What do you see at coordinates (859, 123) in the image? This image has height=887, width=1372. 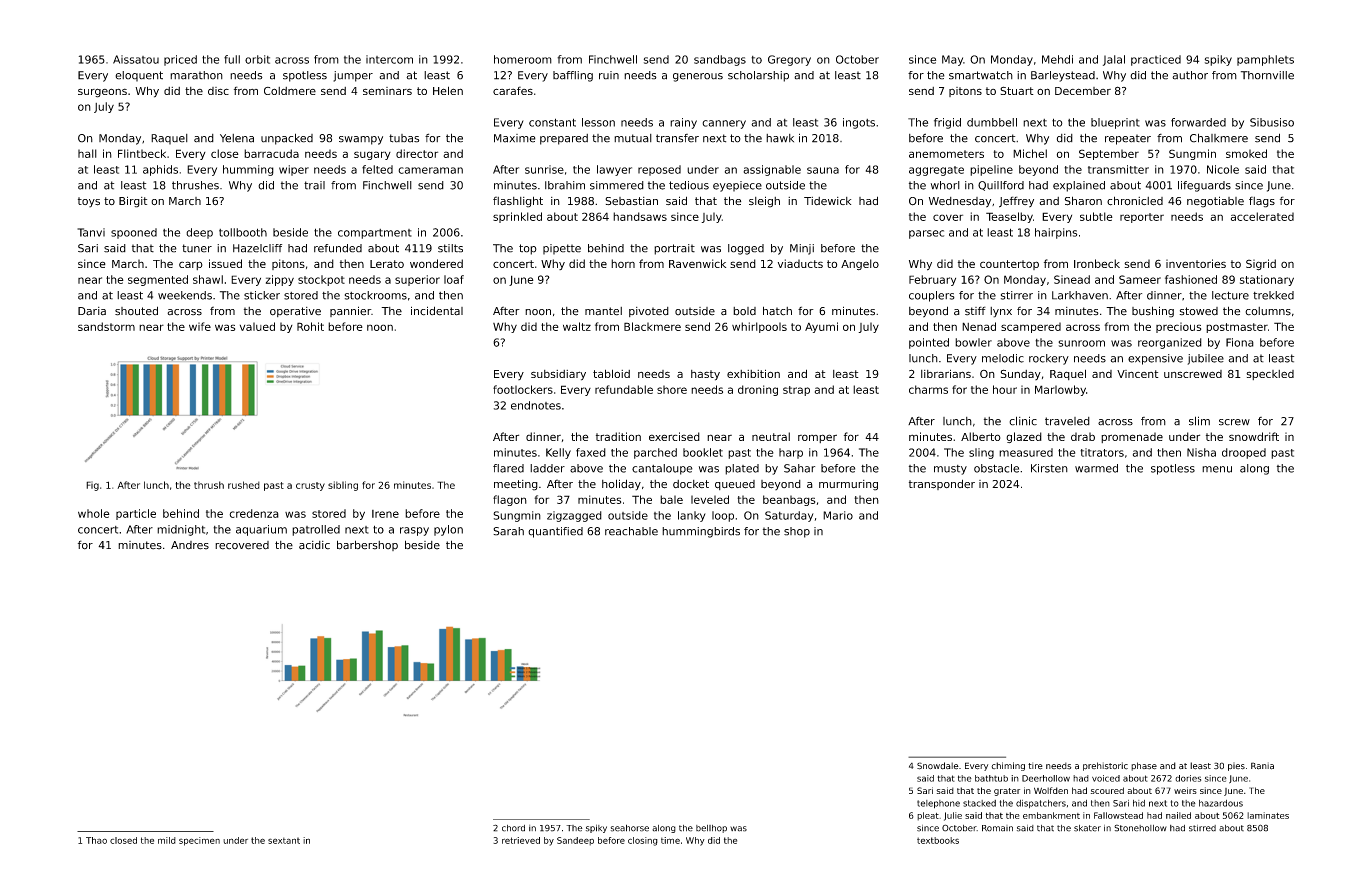 I see `ingots` at bounding box center [859, 123].
